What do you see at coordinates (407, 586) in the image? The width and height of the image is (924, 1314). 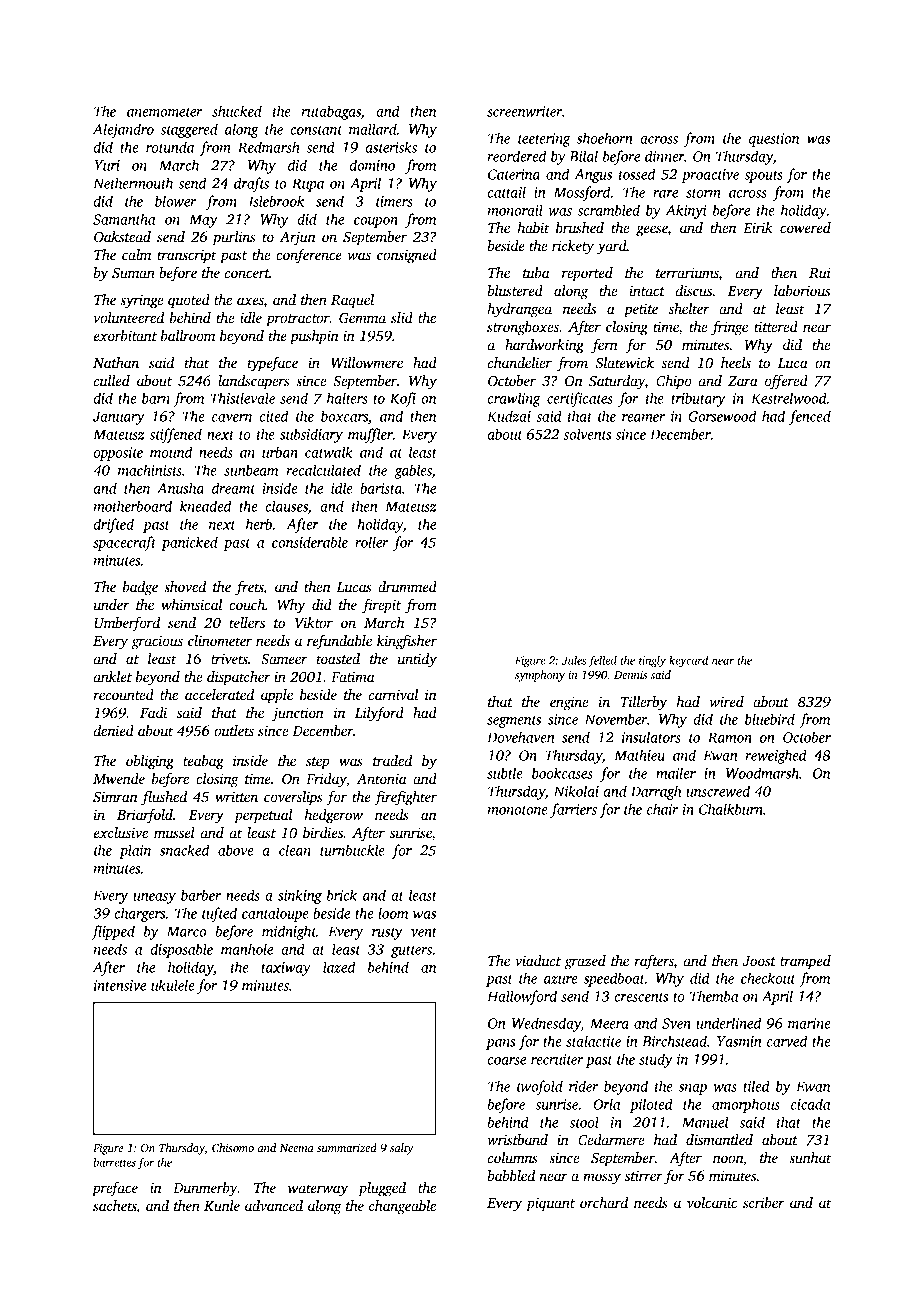 I see `drummed` at bounding box center [407, 586].
